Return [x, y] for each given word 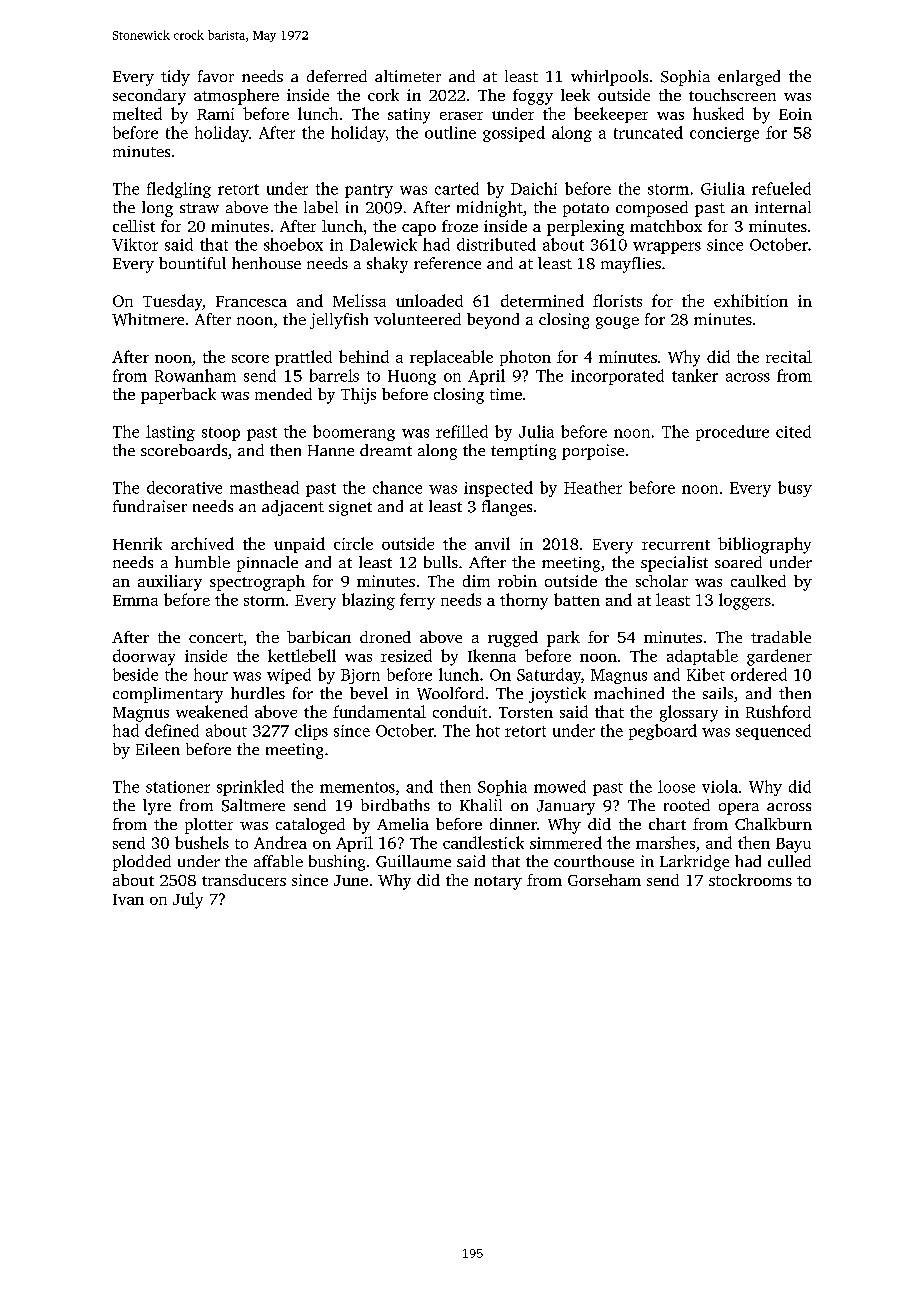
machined [629, 693]
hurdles [258, 693]
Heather [593, 487]
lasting [170, 433]
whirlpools [609, 78]
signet [350, 508]
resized [406, 655]
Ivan [128, 899]
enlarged [749, 78]
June [351, 880]
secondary [149, 97]
